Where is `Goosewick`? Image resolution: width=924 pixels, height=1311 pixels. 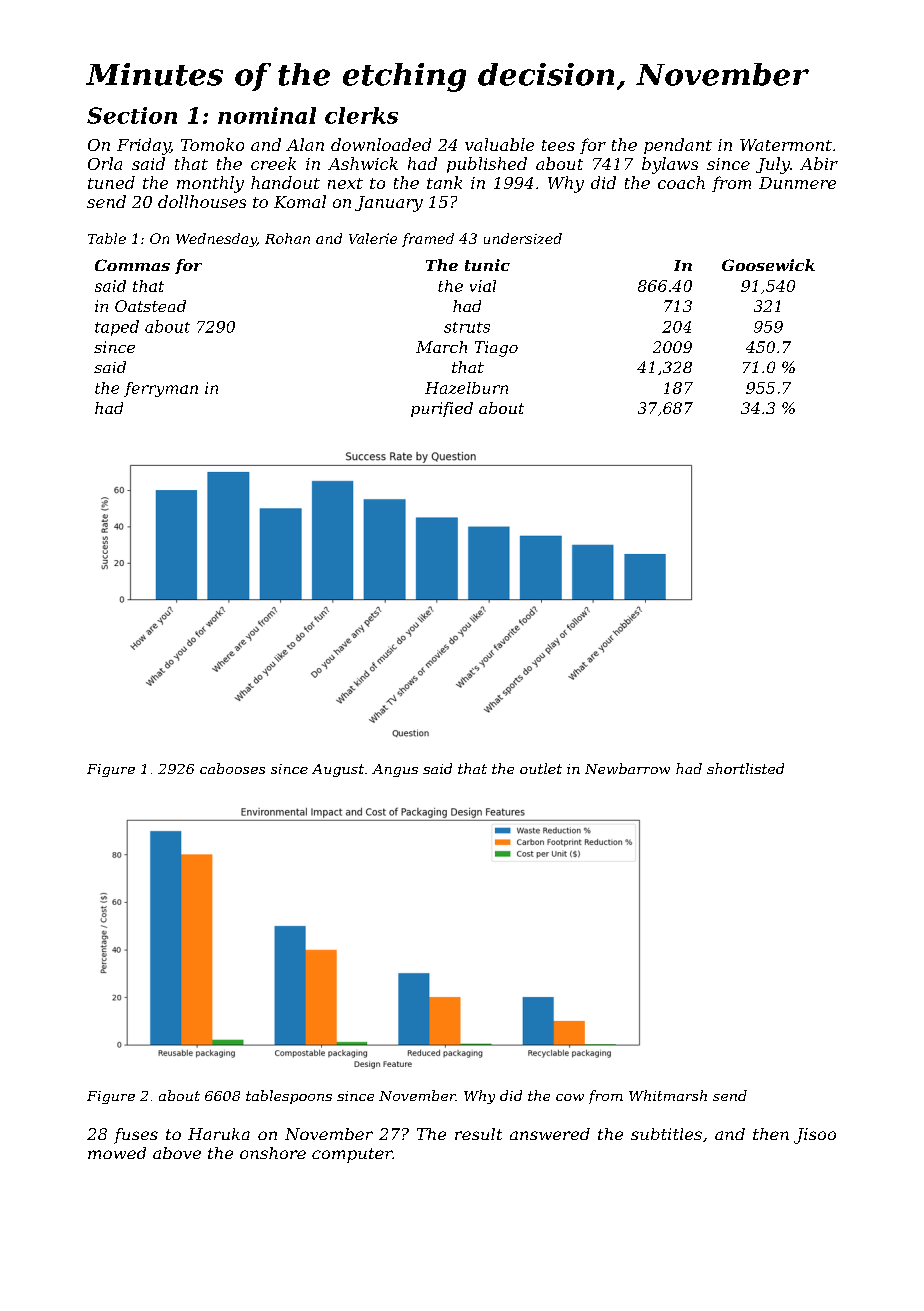
Goosewick is located at coordinates (768, 265).
